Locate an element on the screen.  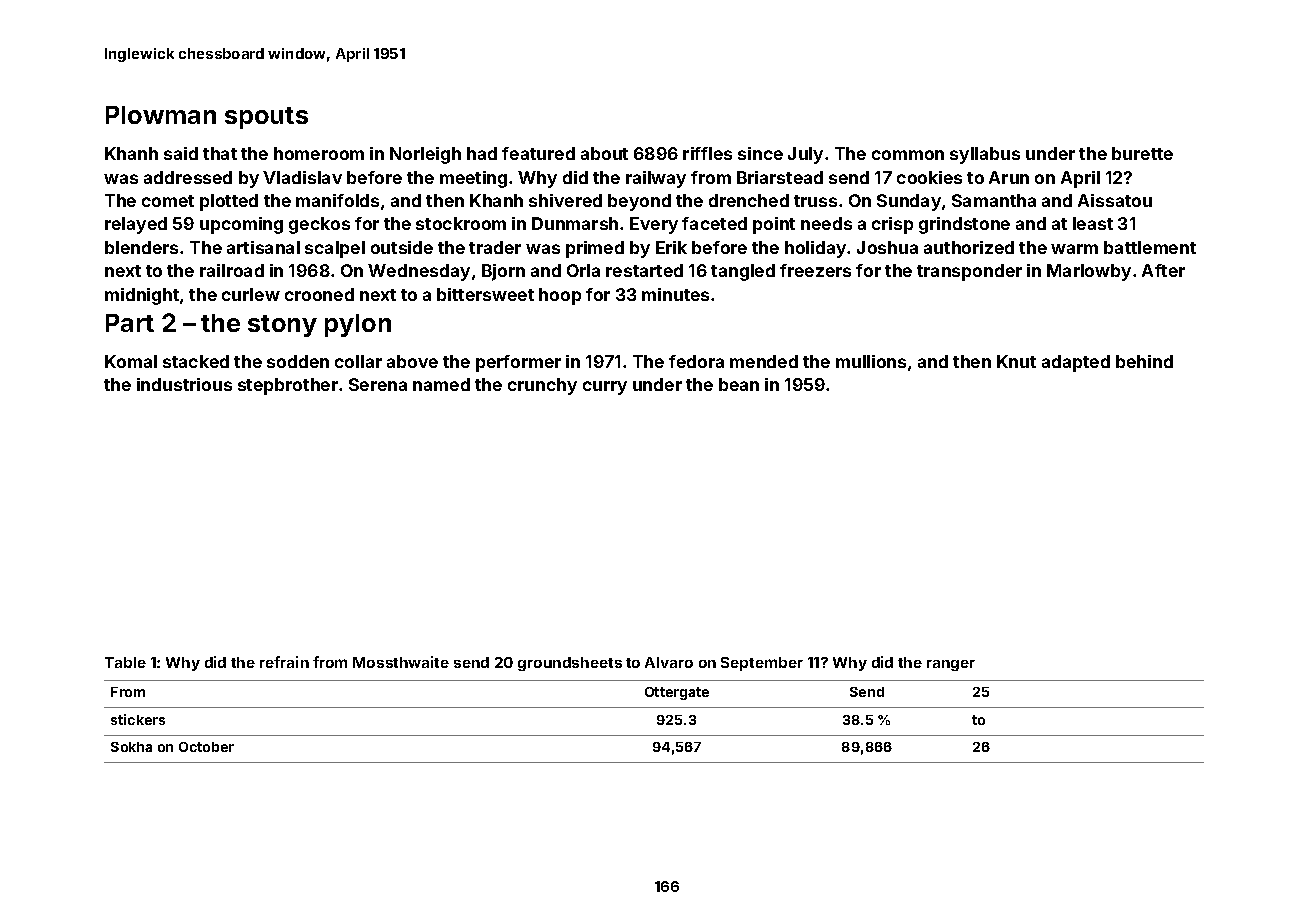
Aissatou is located at coordinates (1115, 200).
